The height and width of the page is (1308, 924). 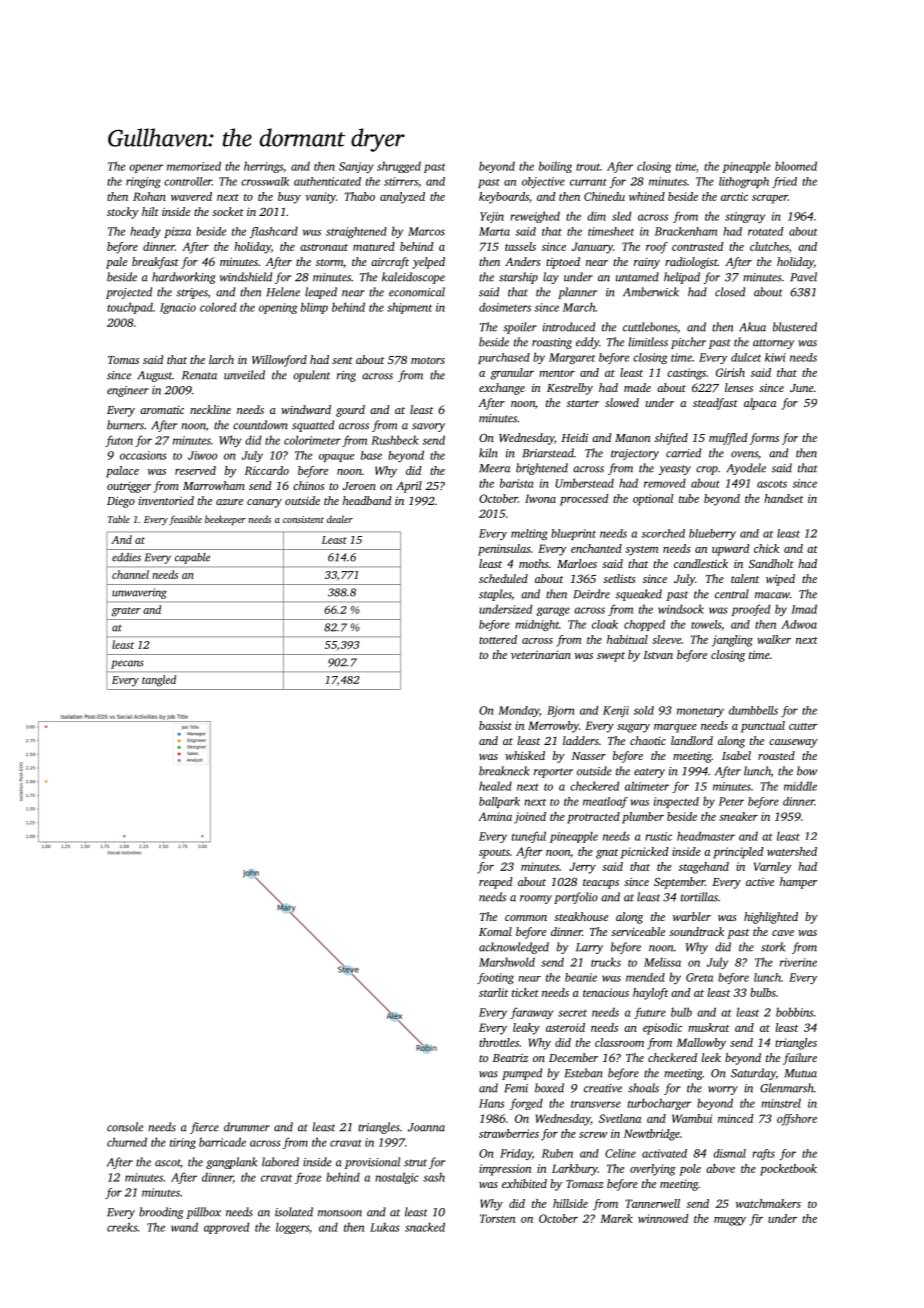 What do you see at coordinates (425, 1227) in the page?
I see `snacked` at bounding box center [425, 1227].
